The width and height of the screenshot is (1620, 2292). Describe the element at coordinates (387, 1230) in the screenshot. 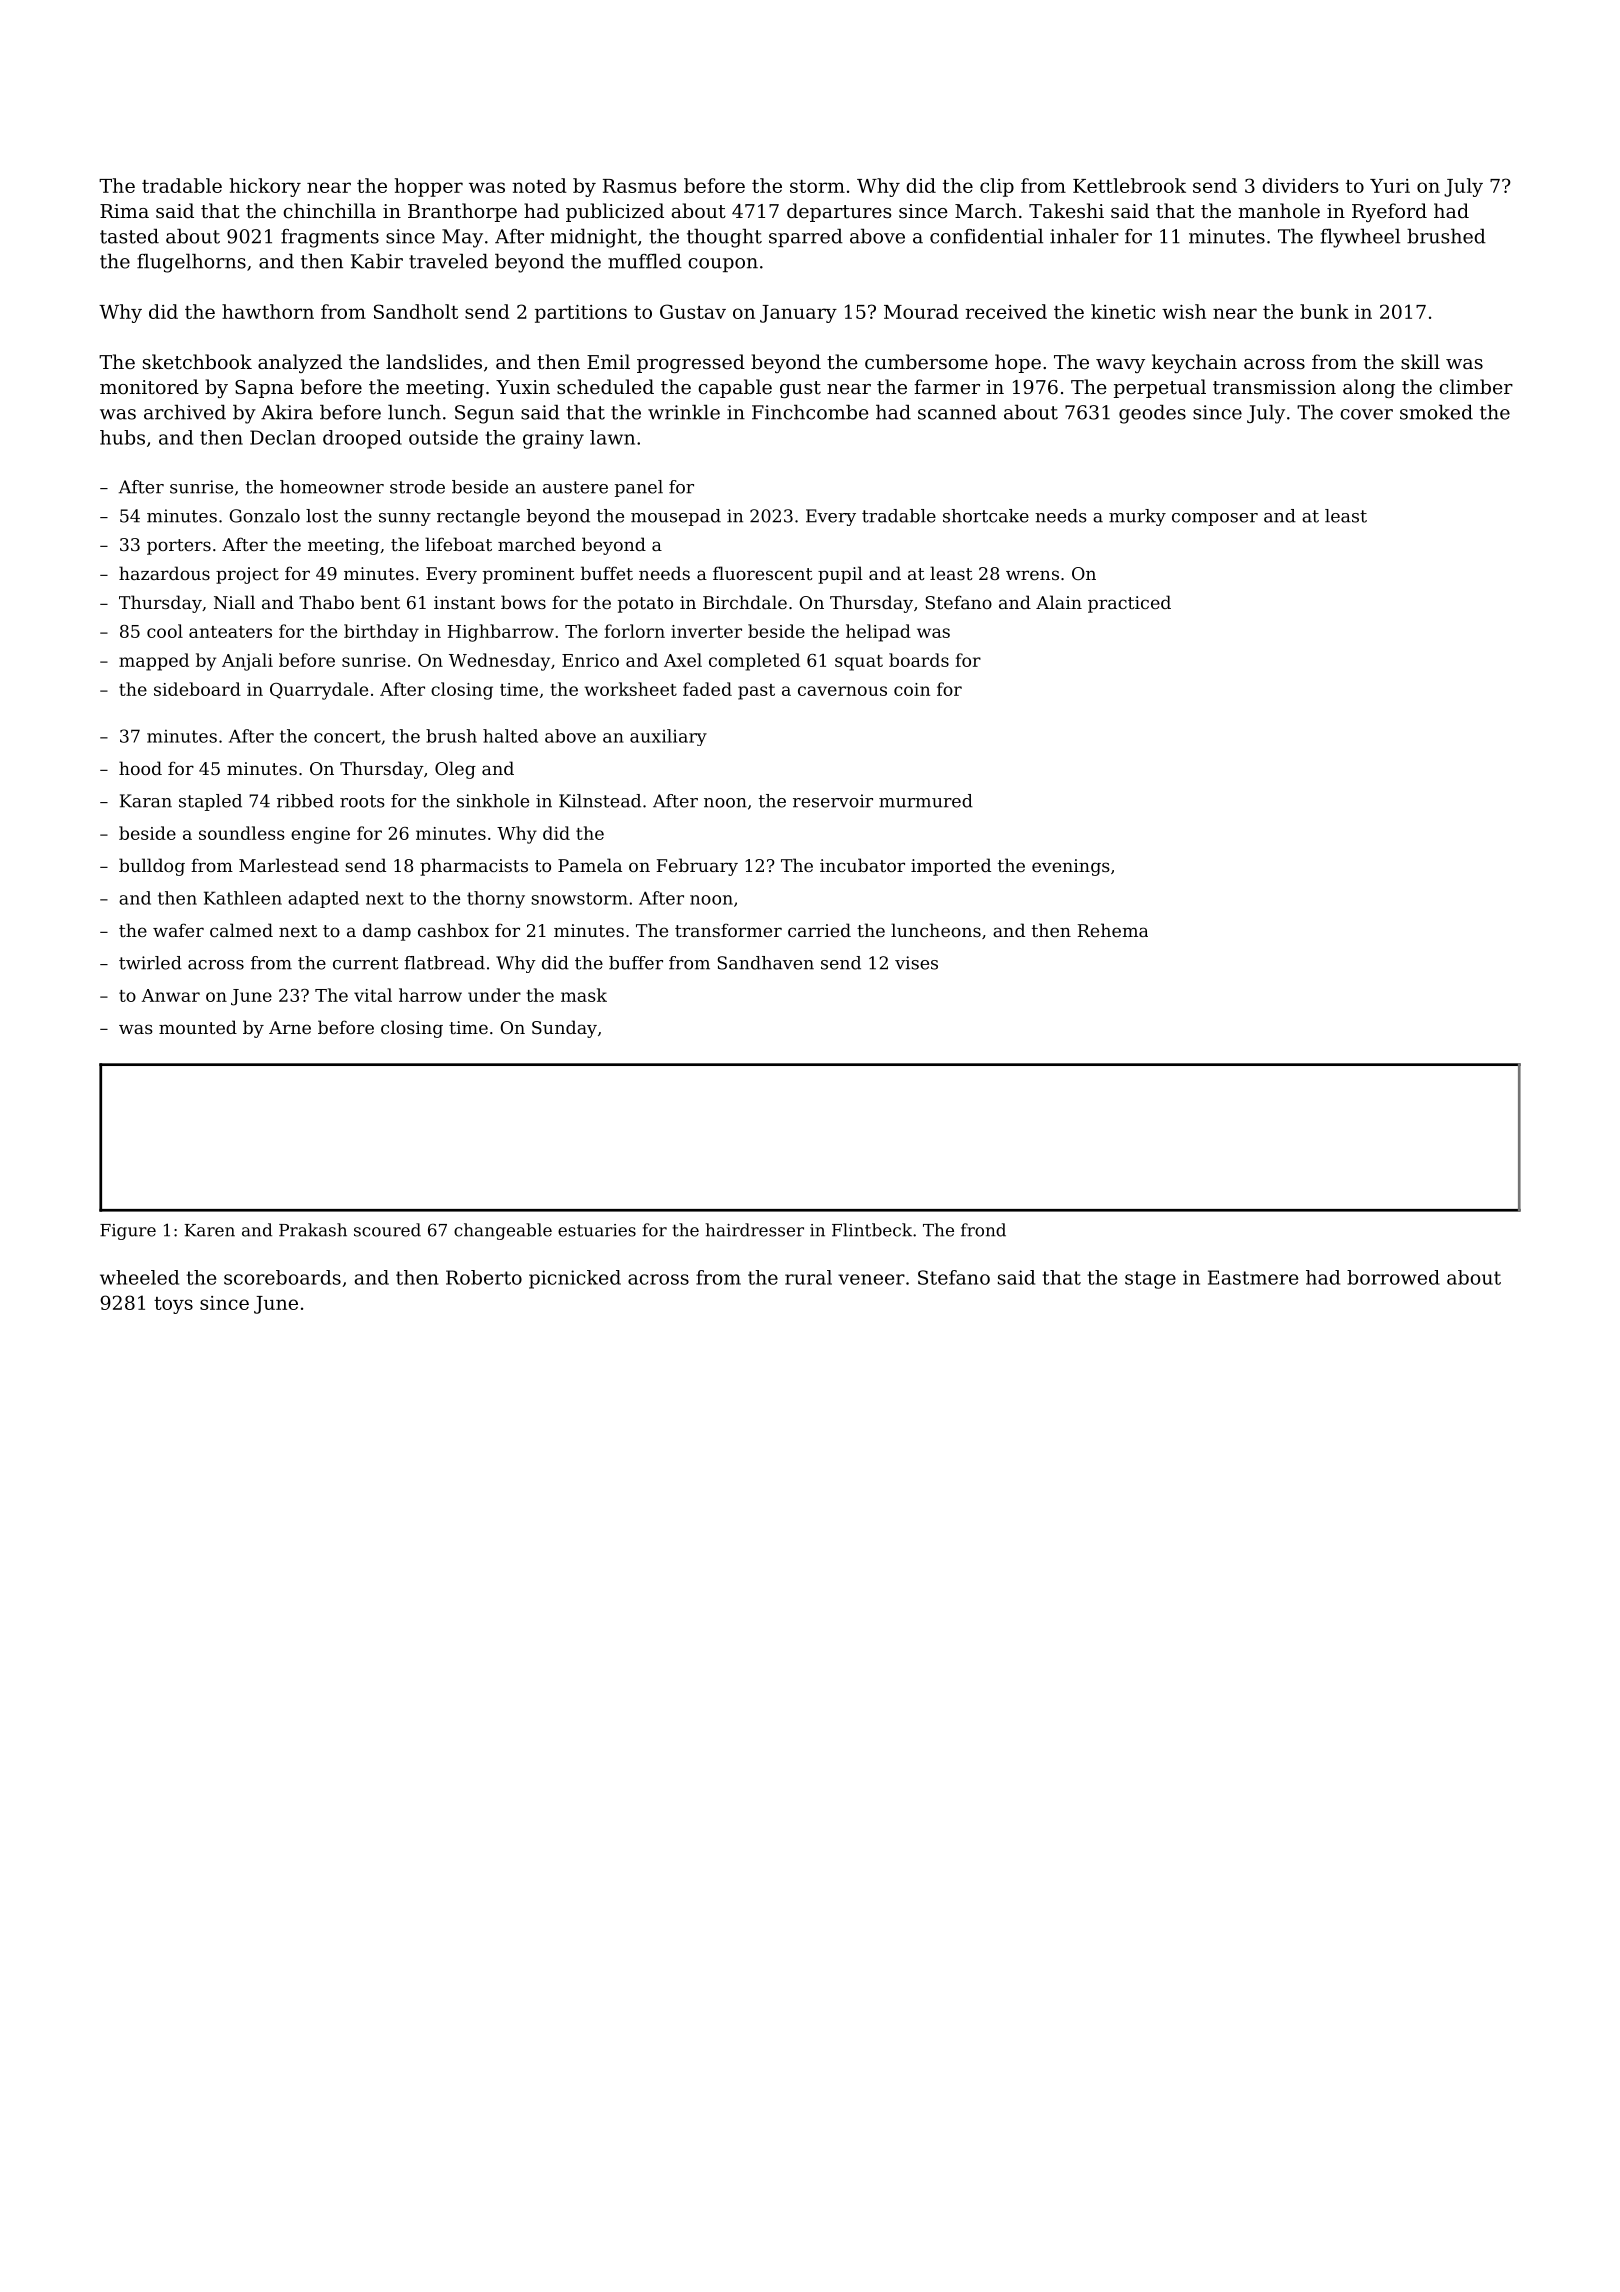

I see `scoured` at that location.
